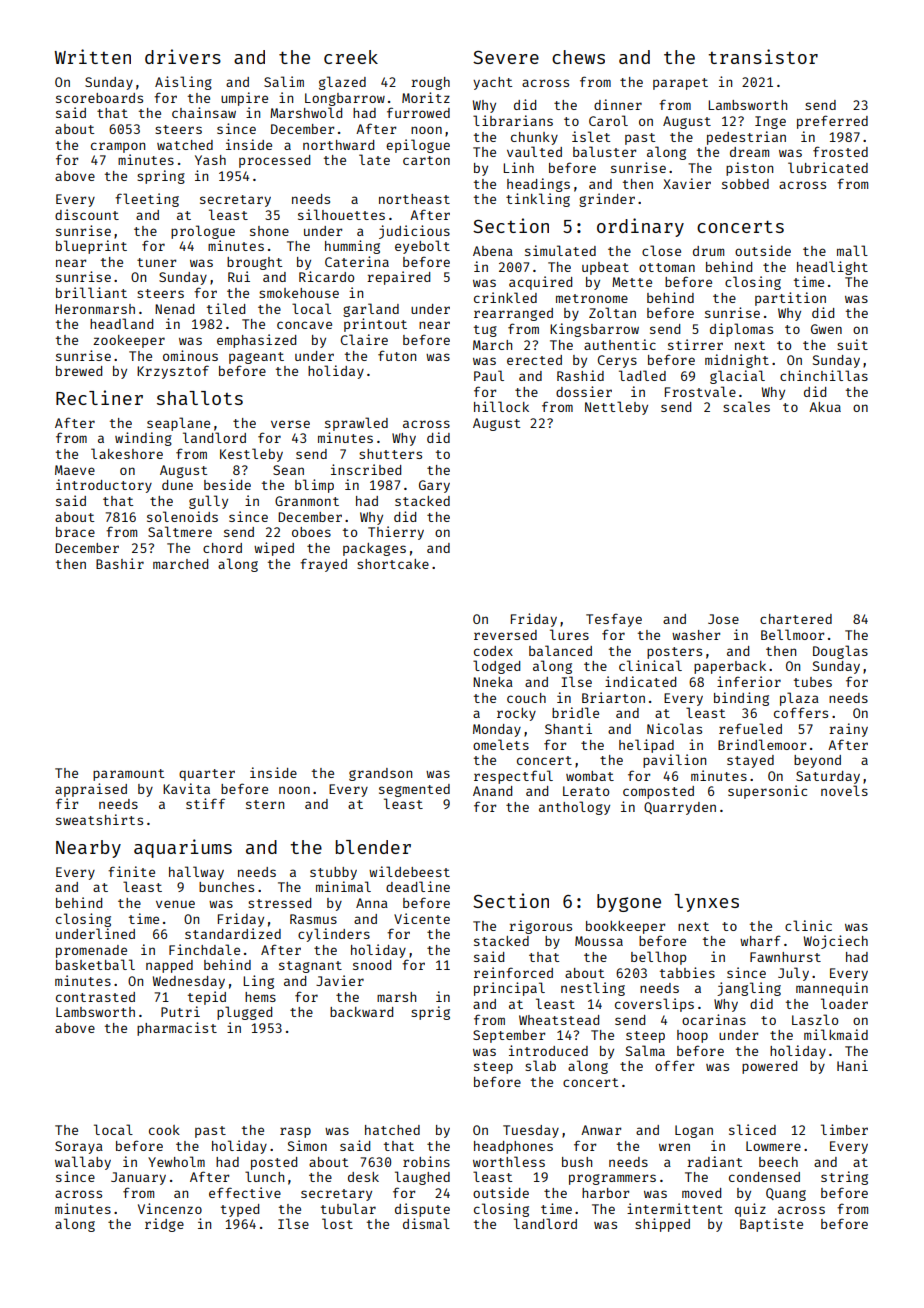  Describe the element at coordinates (93, 56) in the page. I see `Written` at that location.
